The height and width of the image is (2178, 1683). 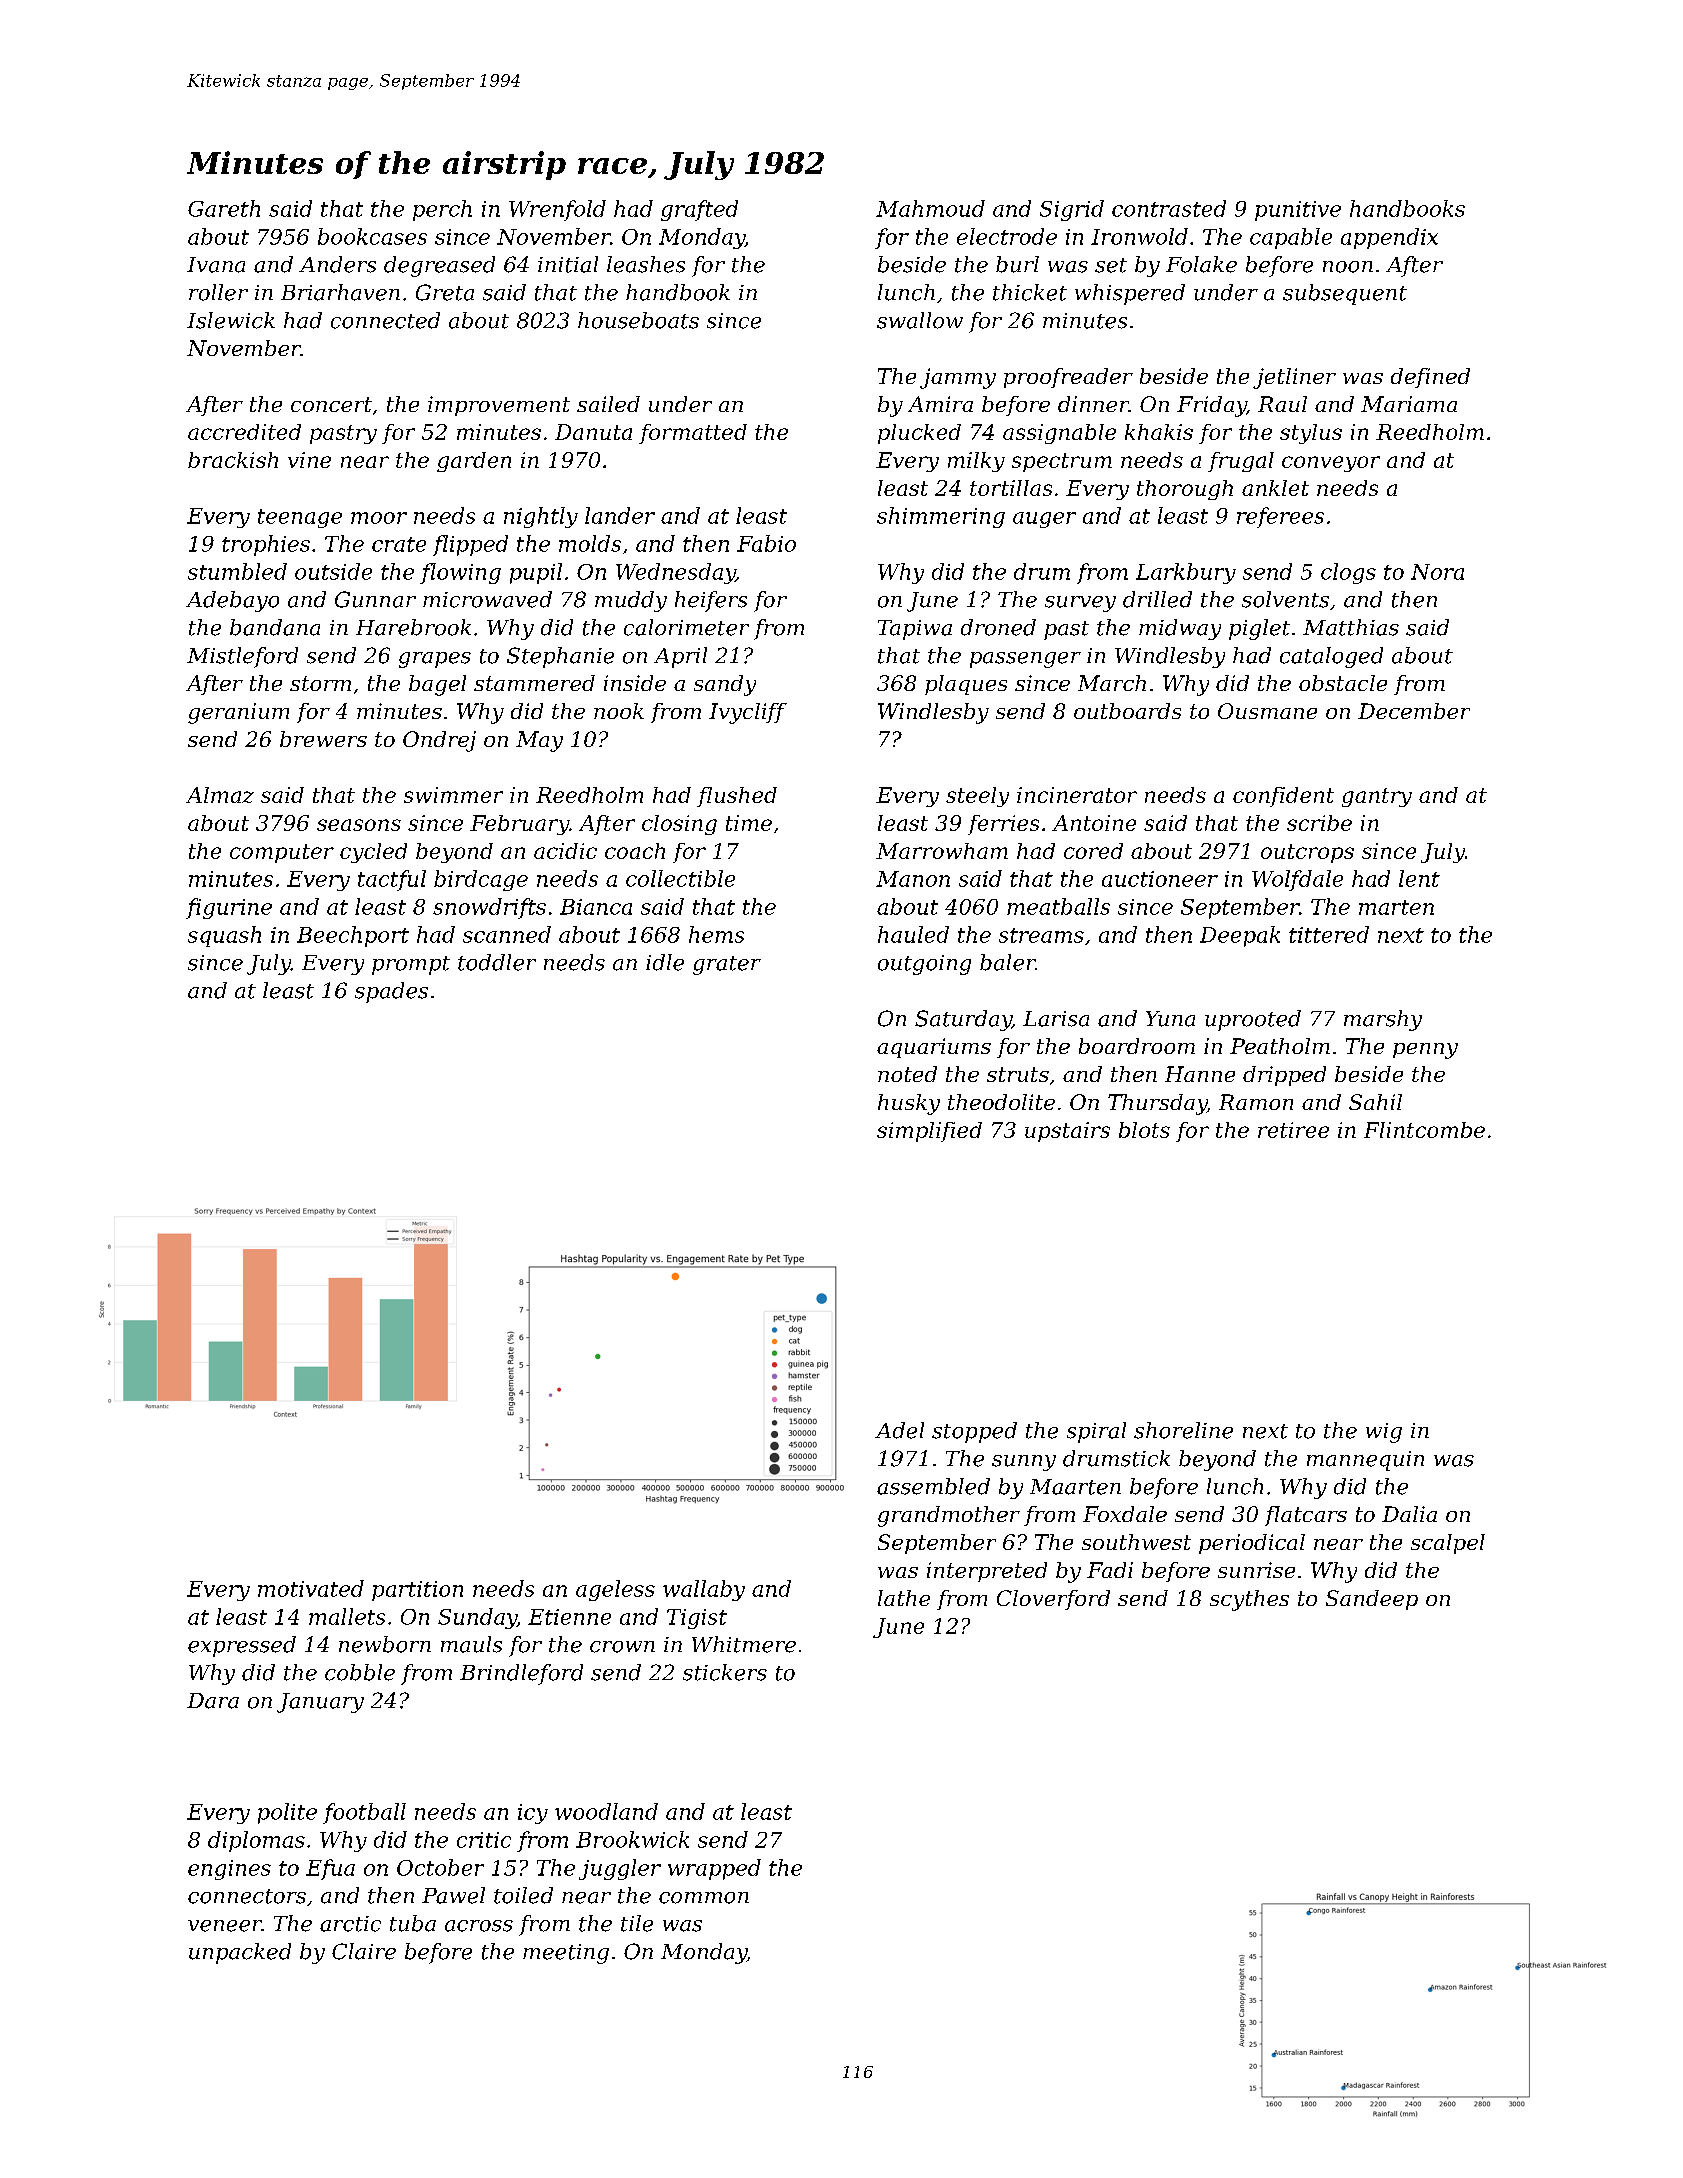 What do you see at coordinates (311, 1588) in the image?
I see `motivated` at bounding box center [311, 1588].
